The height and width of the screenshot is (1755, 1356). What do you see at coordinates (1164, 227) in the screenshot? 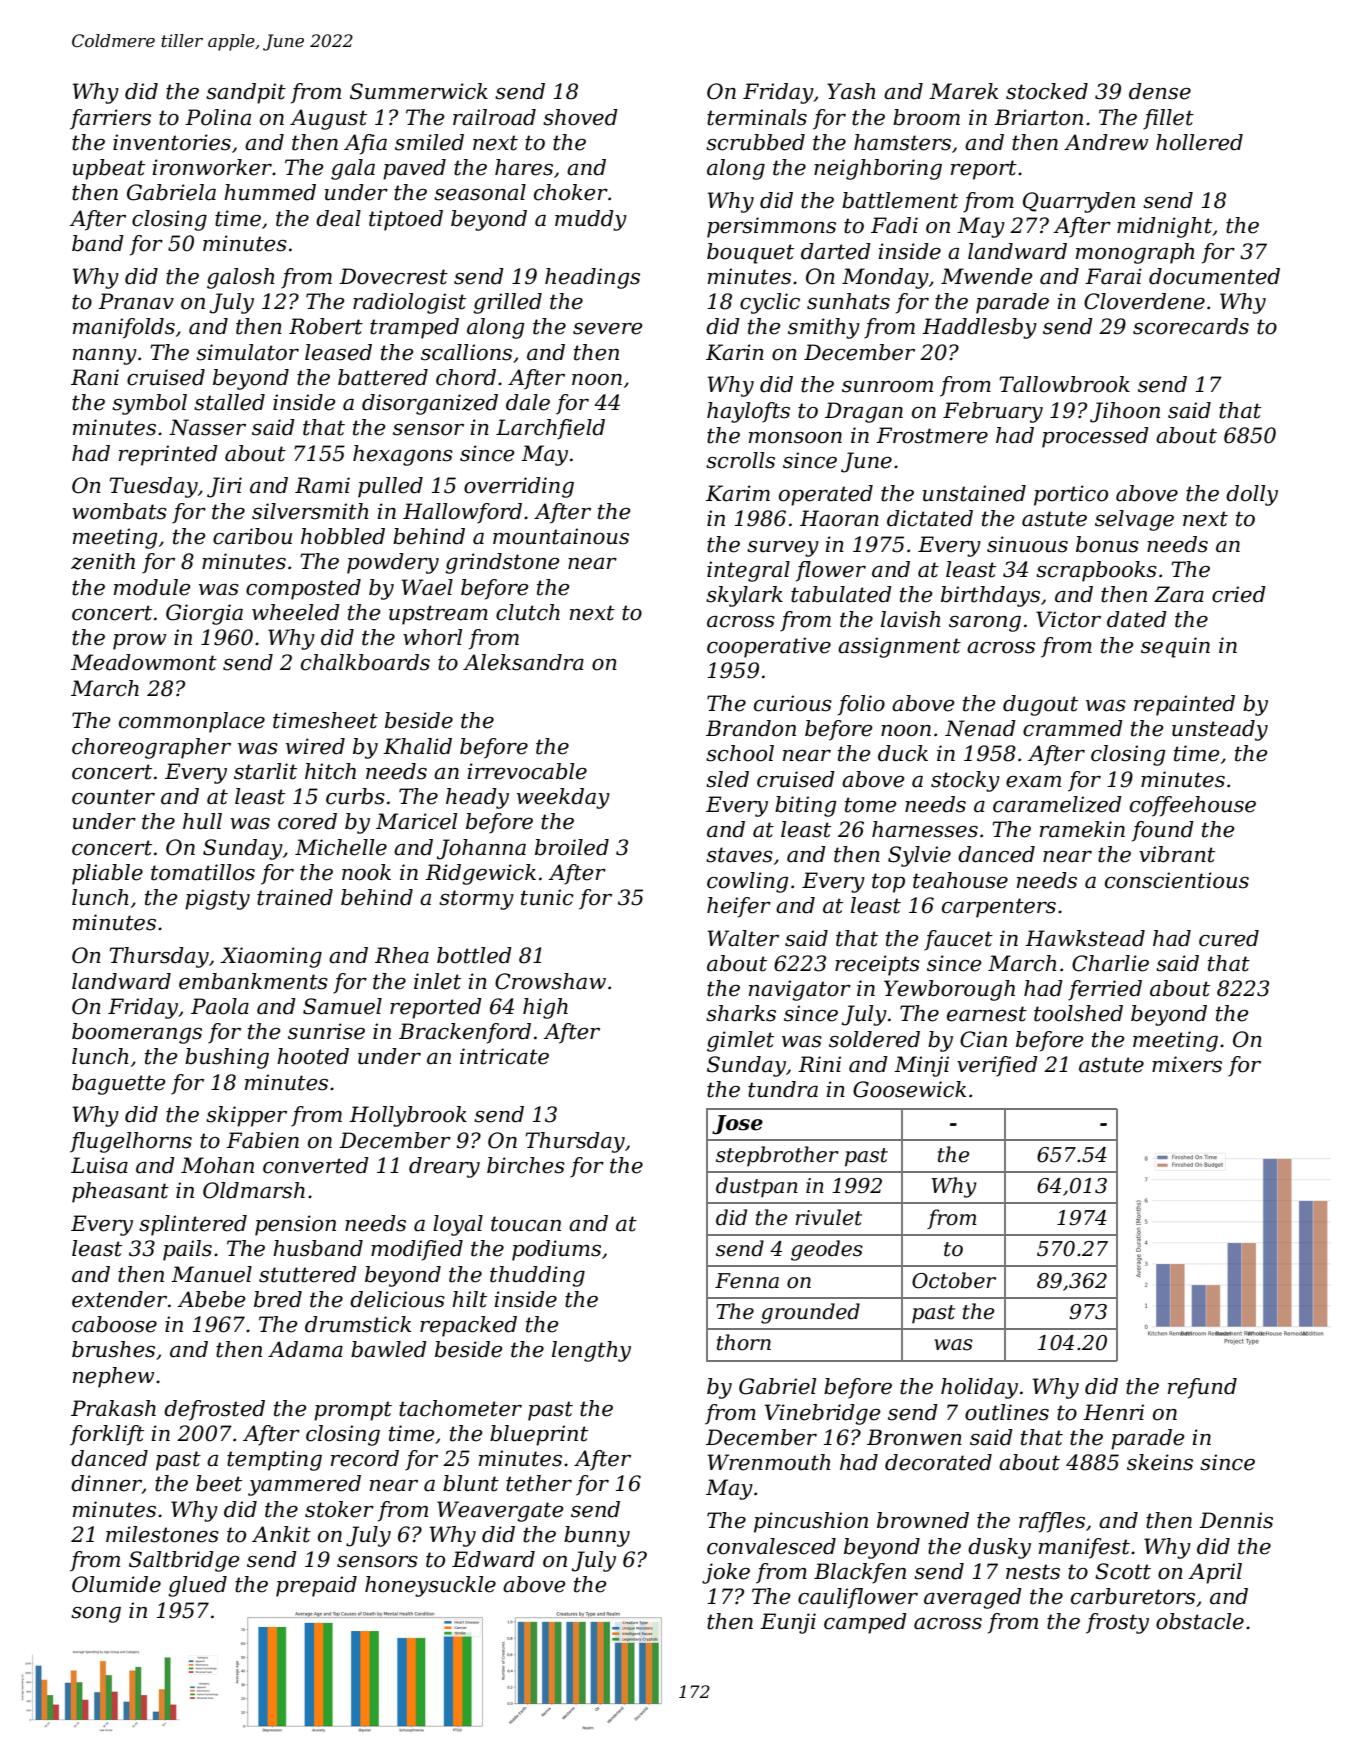
I see `midnight` at bounding box center [1164, 227].
